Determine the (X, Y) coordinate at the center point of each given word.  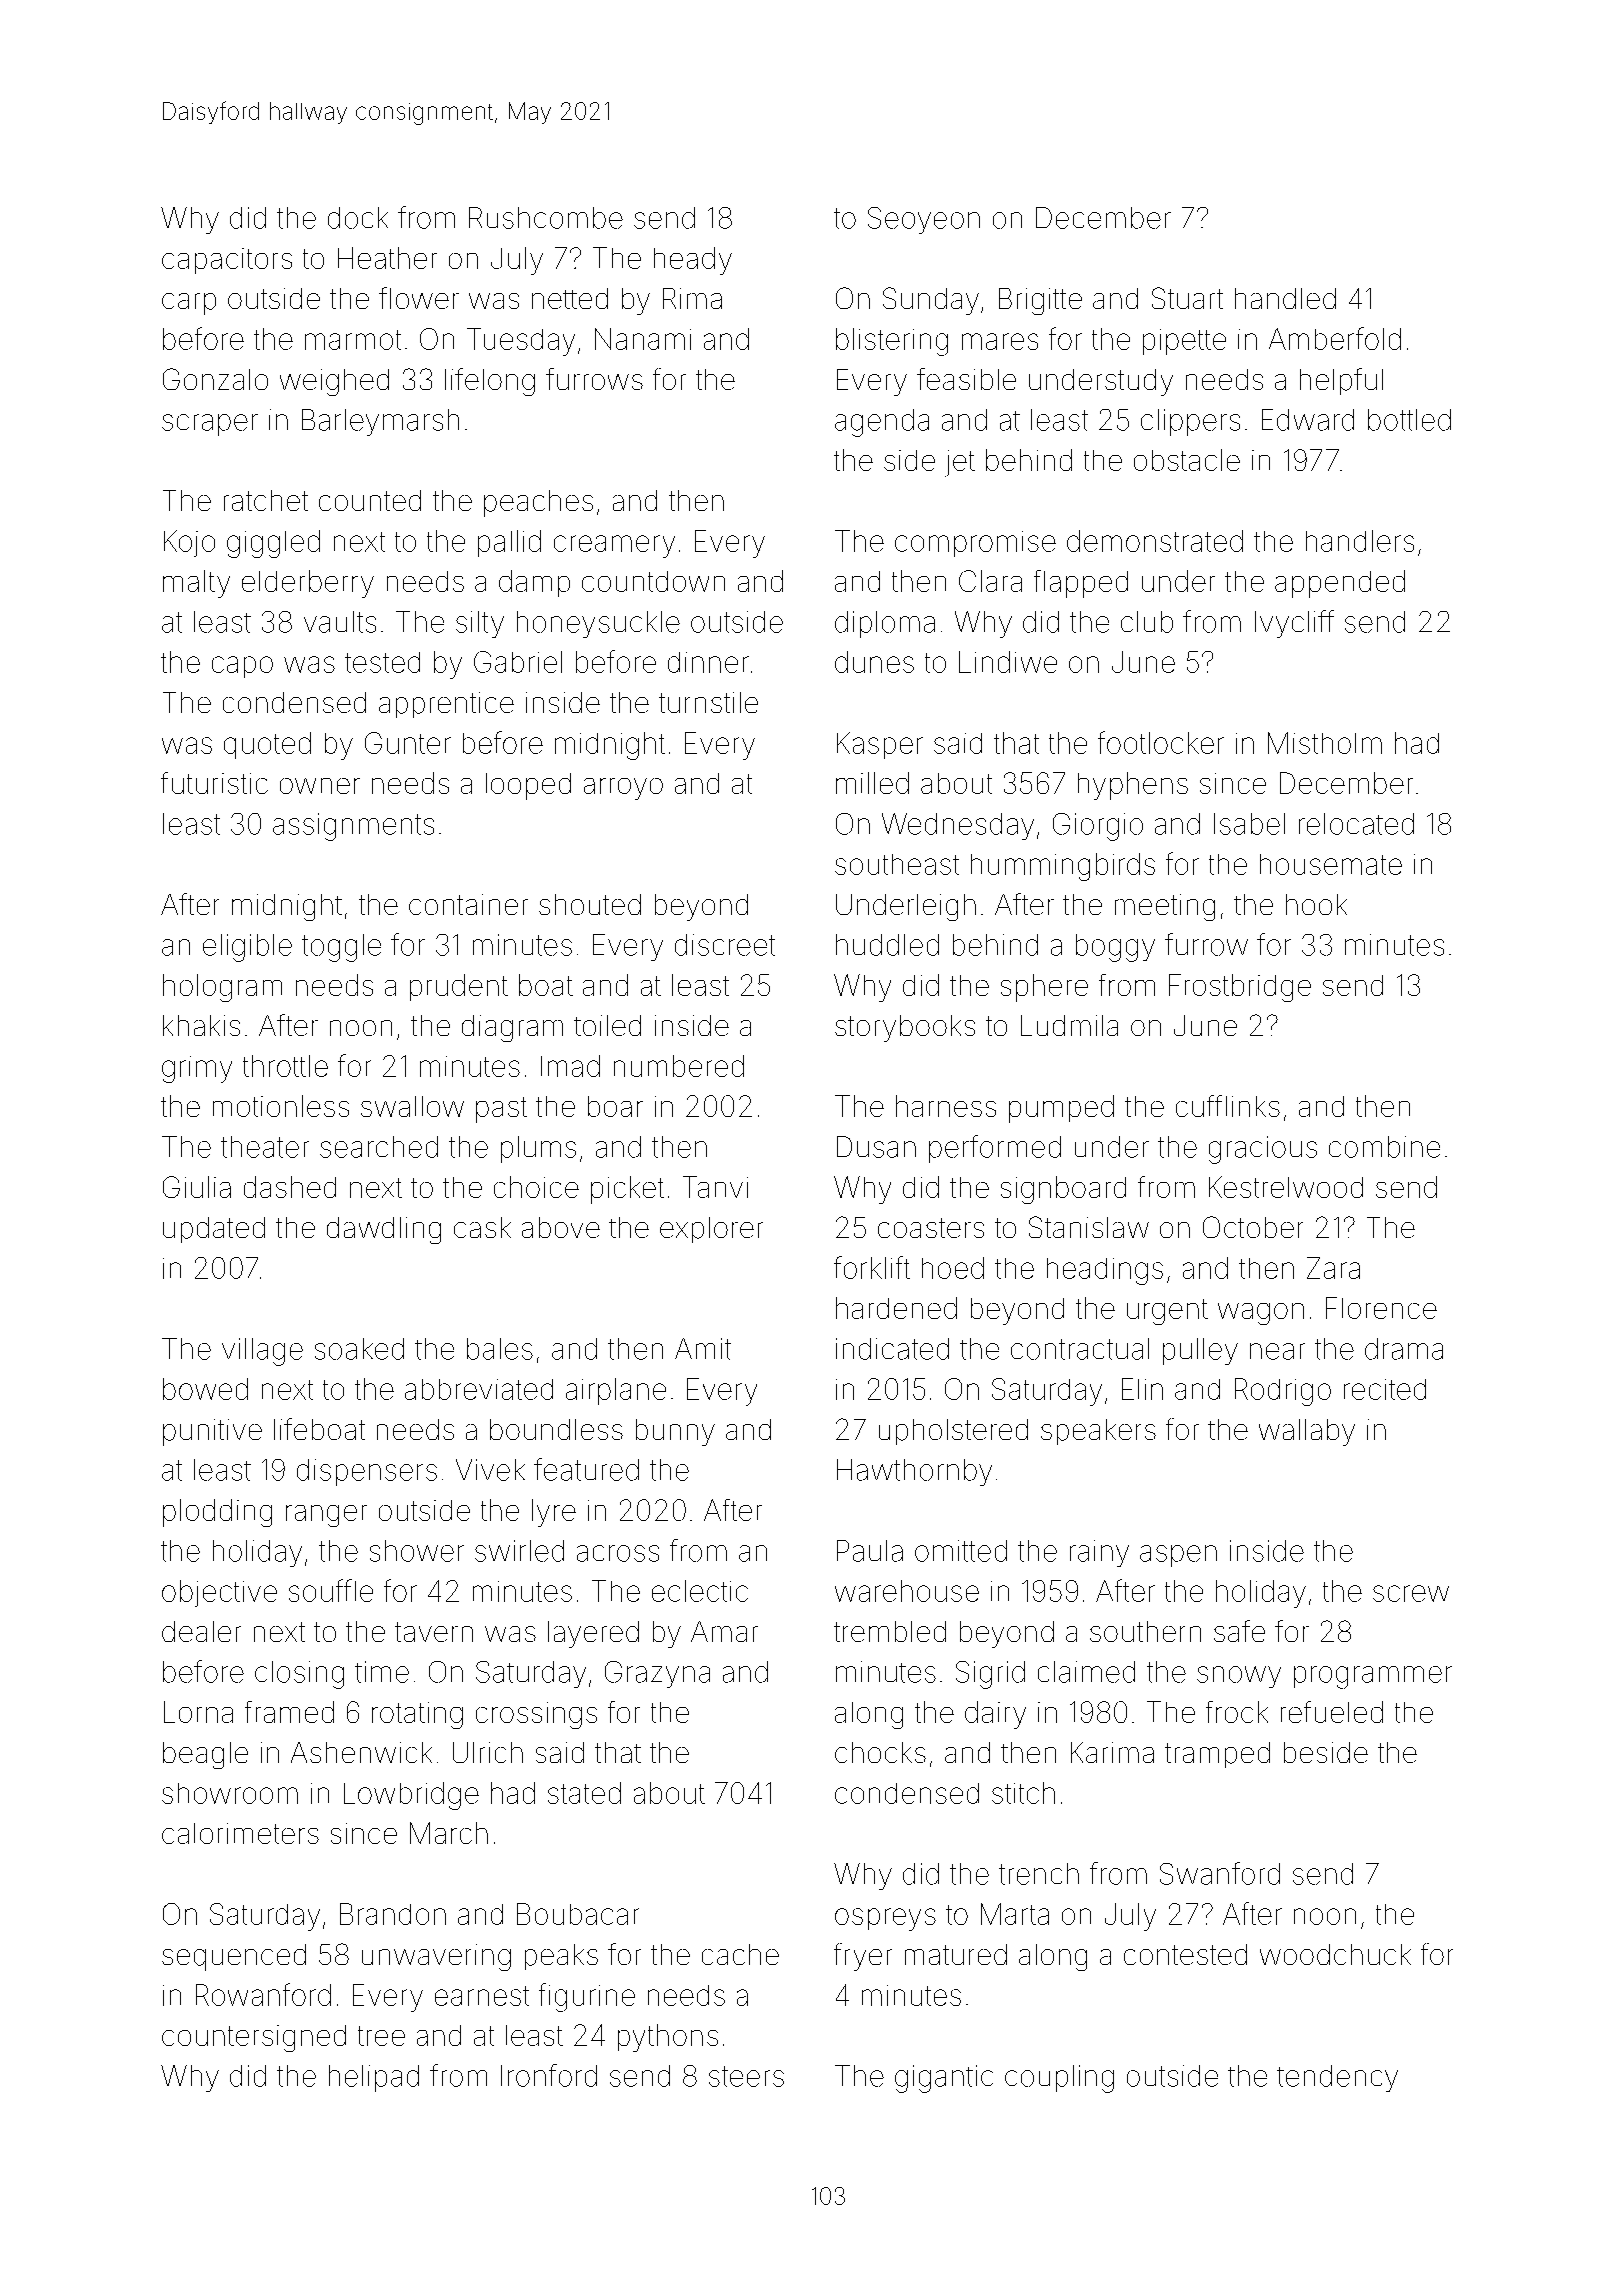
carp (189, 304)
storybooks (905, 1028)
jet (960, 463)
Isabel (1249, 824)
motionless (281, 1106)
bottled (1409, 420)
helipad (374, 2078)
